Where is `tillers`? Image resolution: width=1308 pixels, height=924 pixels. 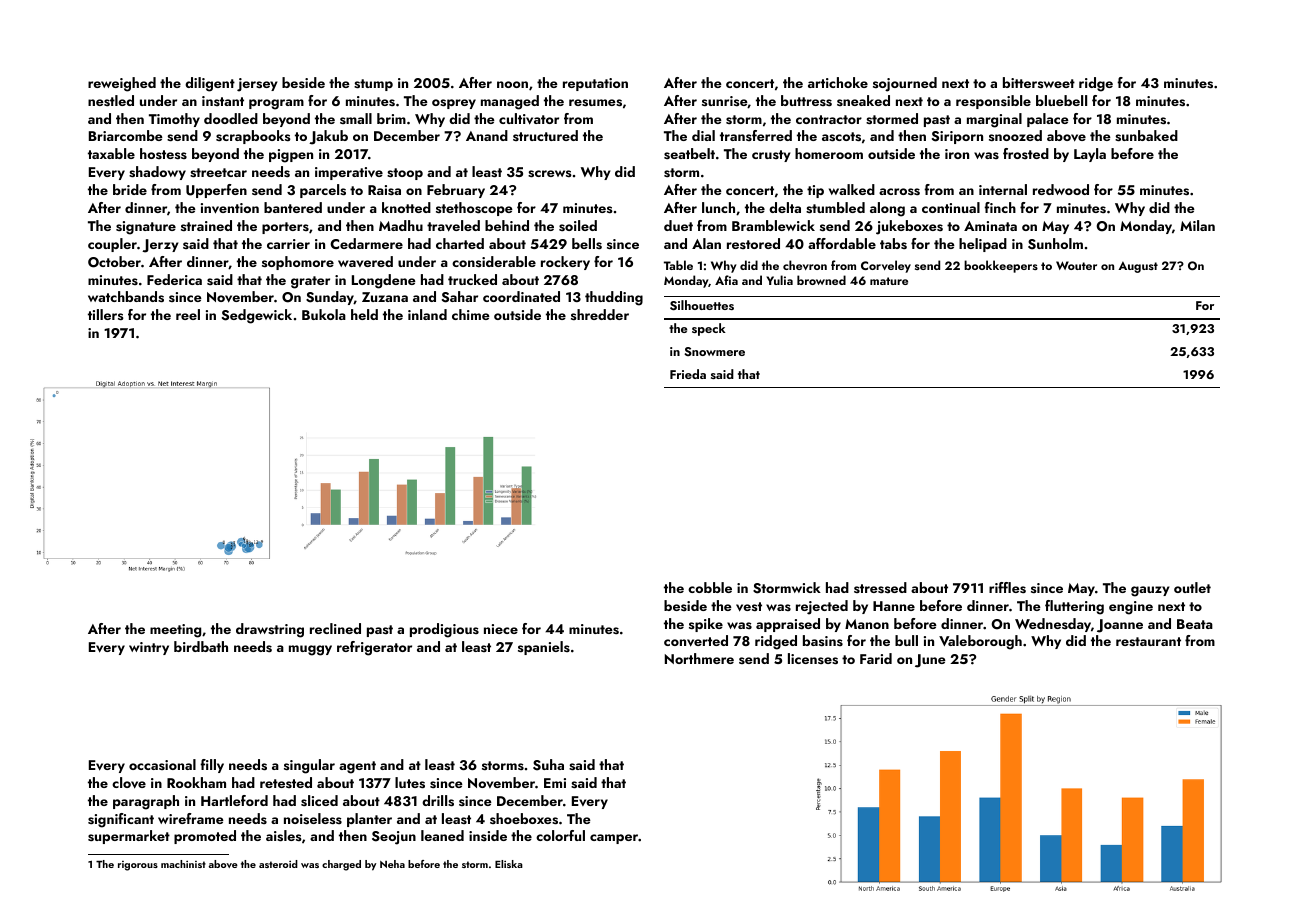 tillers is located at coordinates (106, 314).
